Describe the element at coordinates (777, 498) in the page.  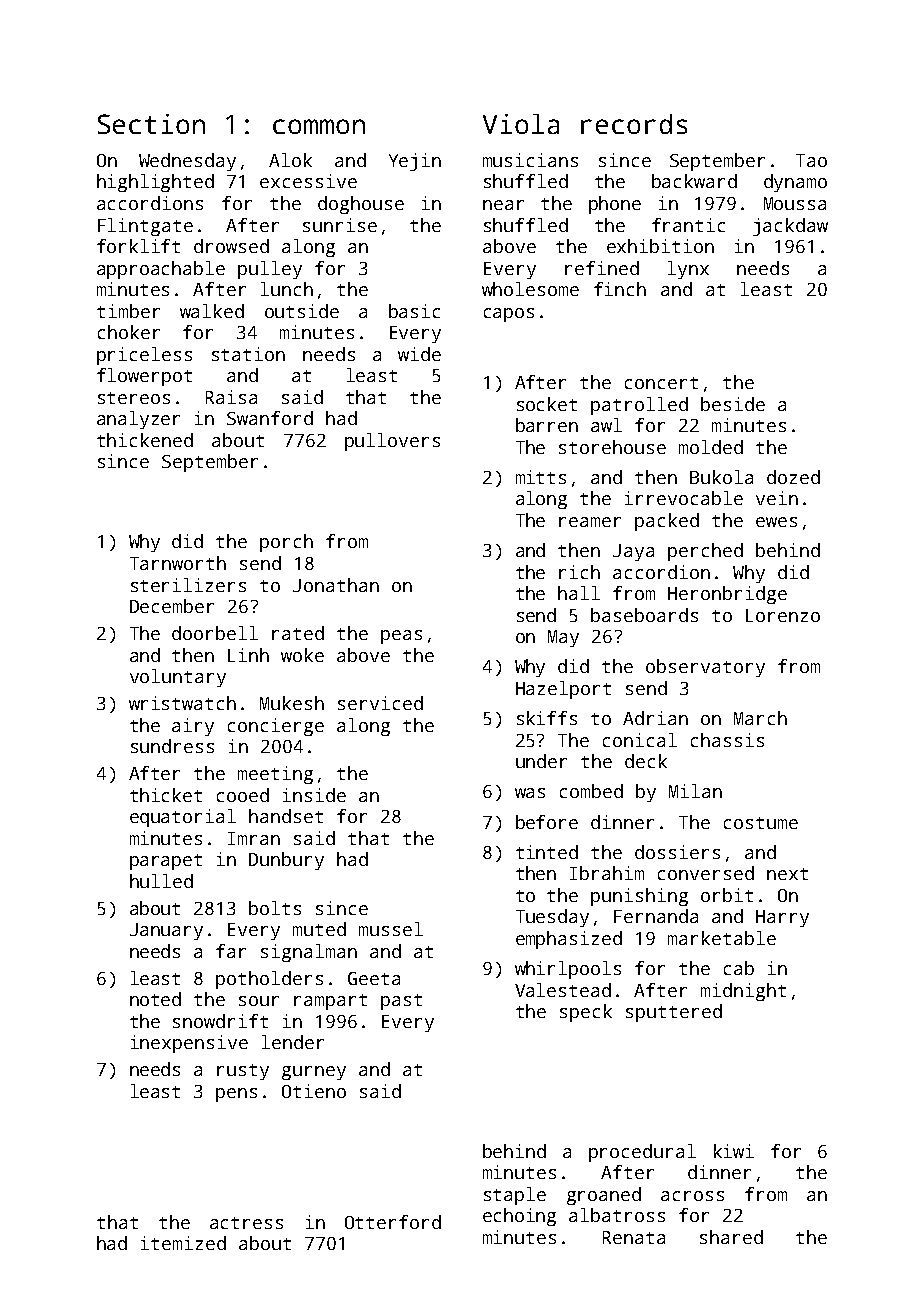
I see `vein` at that location.
